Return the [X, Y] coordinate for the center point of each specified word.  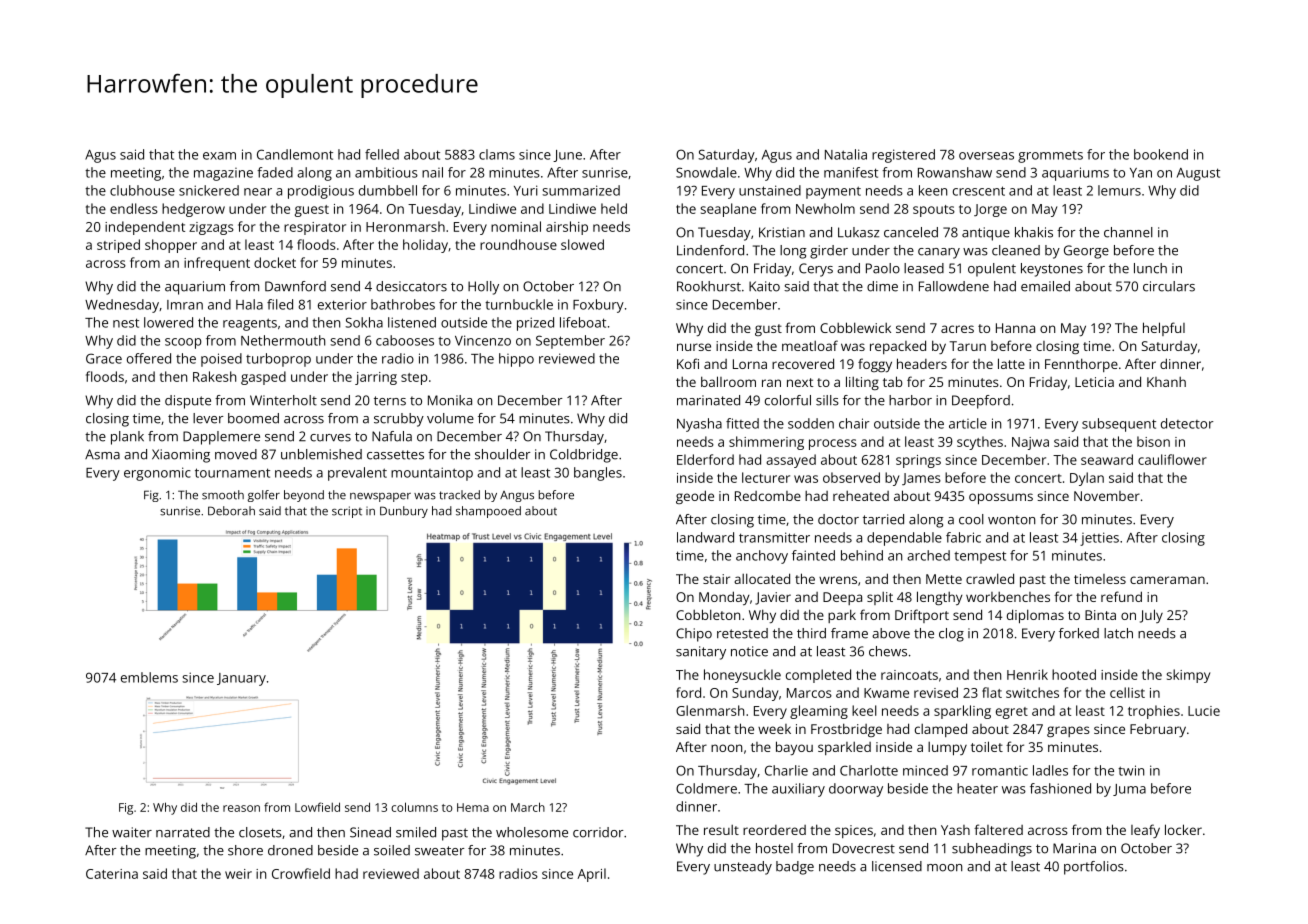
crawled [990, 578]
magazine [223, 174]
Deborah [231, 511]
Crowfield [301, 873]
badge [795, 868]
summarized [581, 190]
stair [716, 579]
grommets [1050, 157]
